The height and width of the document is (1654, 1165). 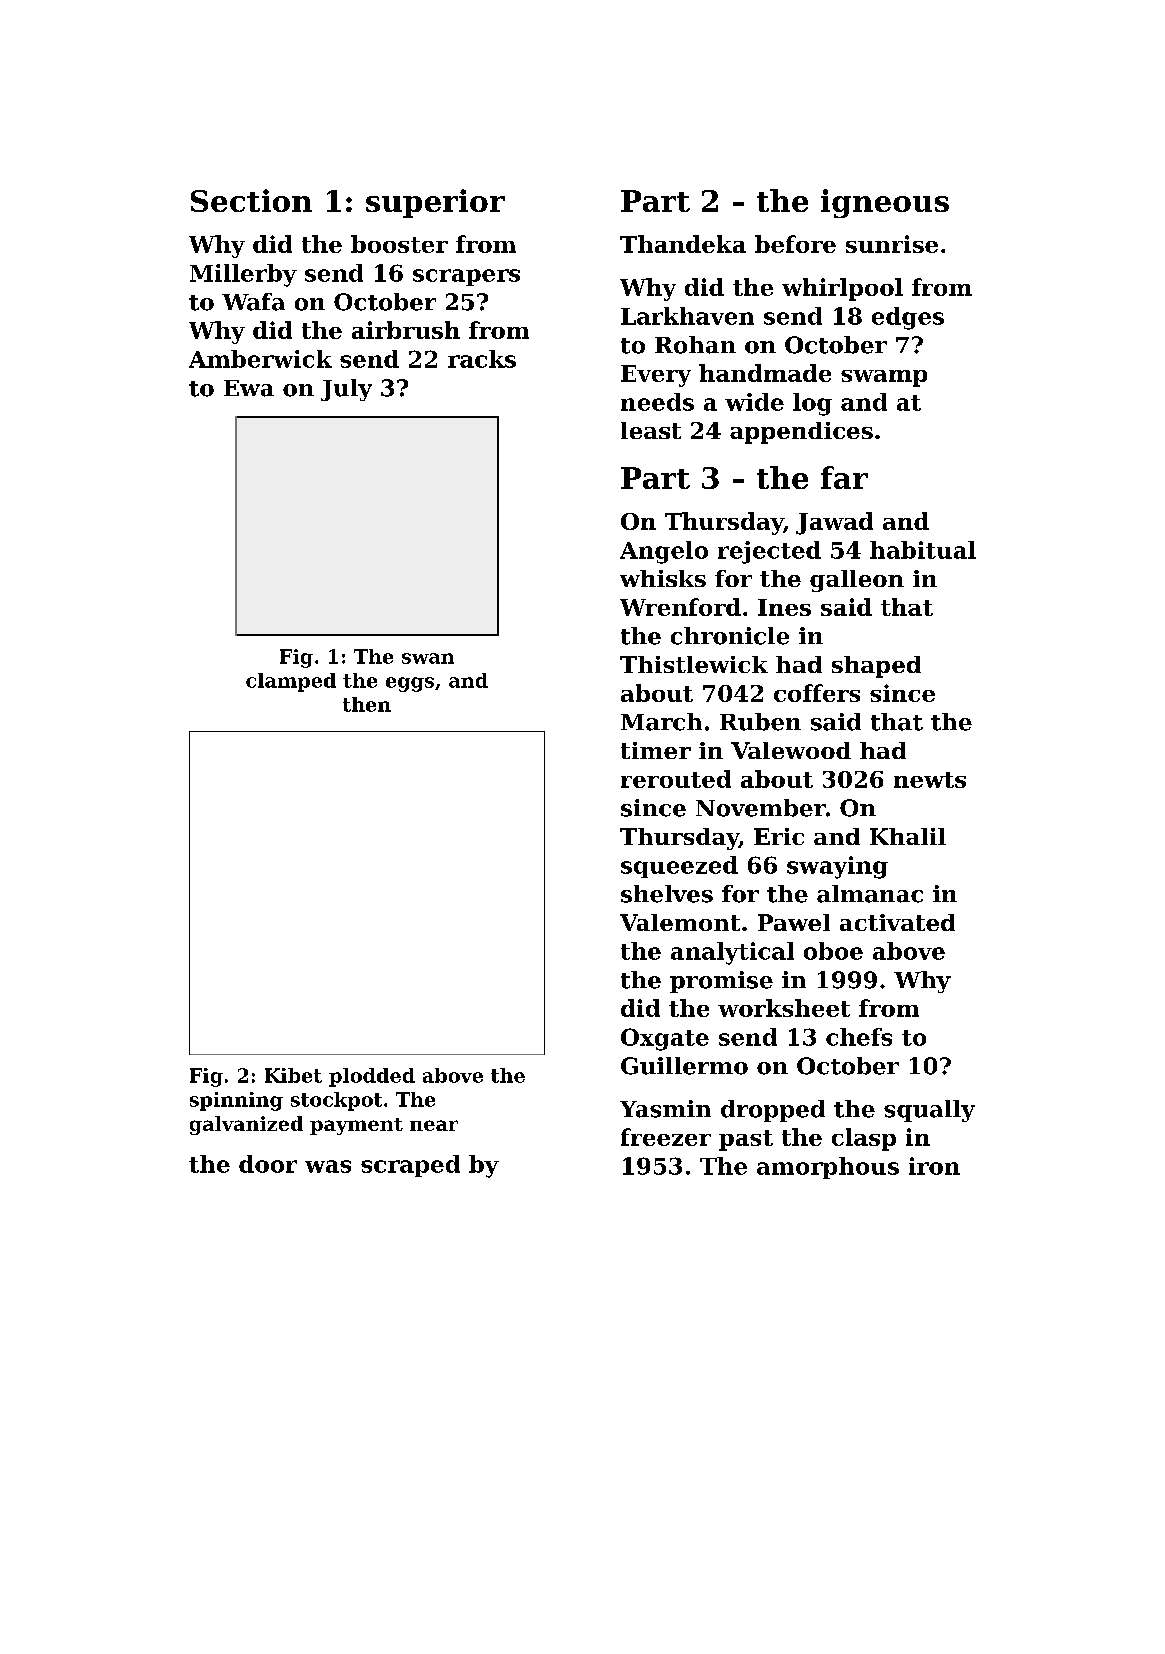 What do you see at coordinates (664, 552) in the document?
I see `Angelo` at bounding box center [664, 552].
